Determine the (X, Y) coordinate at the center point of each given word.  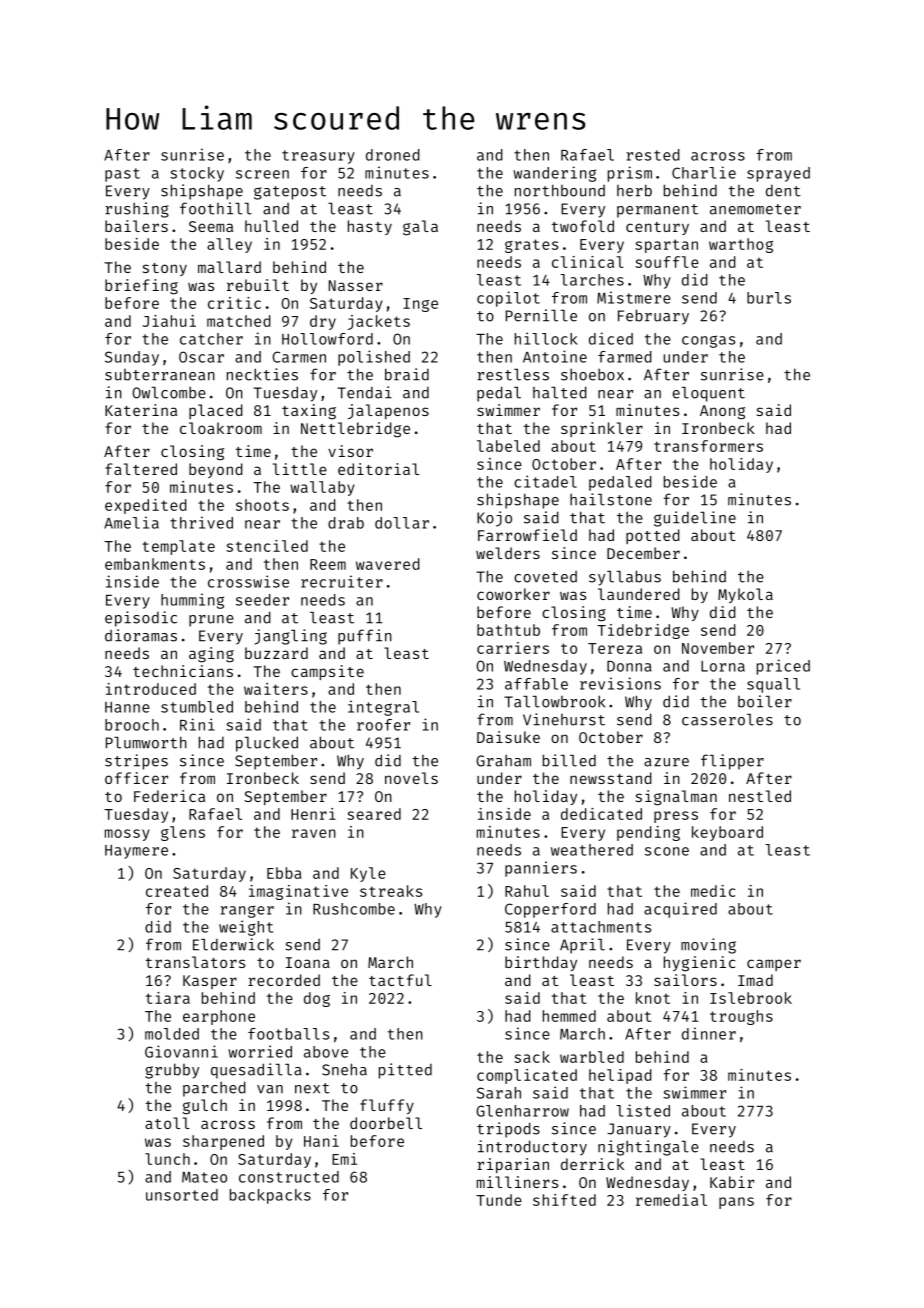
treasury (318, 157)
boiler (765, 701)
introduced (151, 689)
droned (393, 155)
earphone (219, 1017)
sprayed (778, 174)
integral (383, 708)
